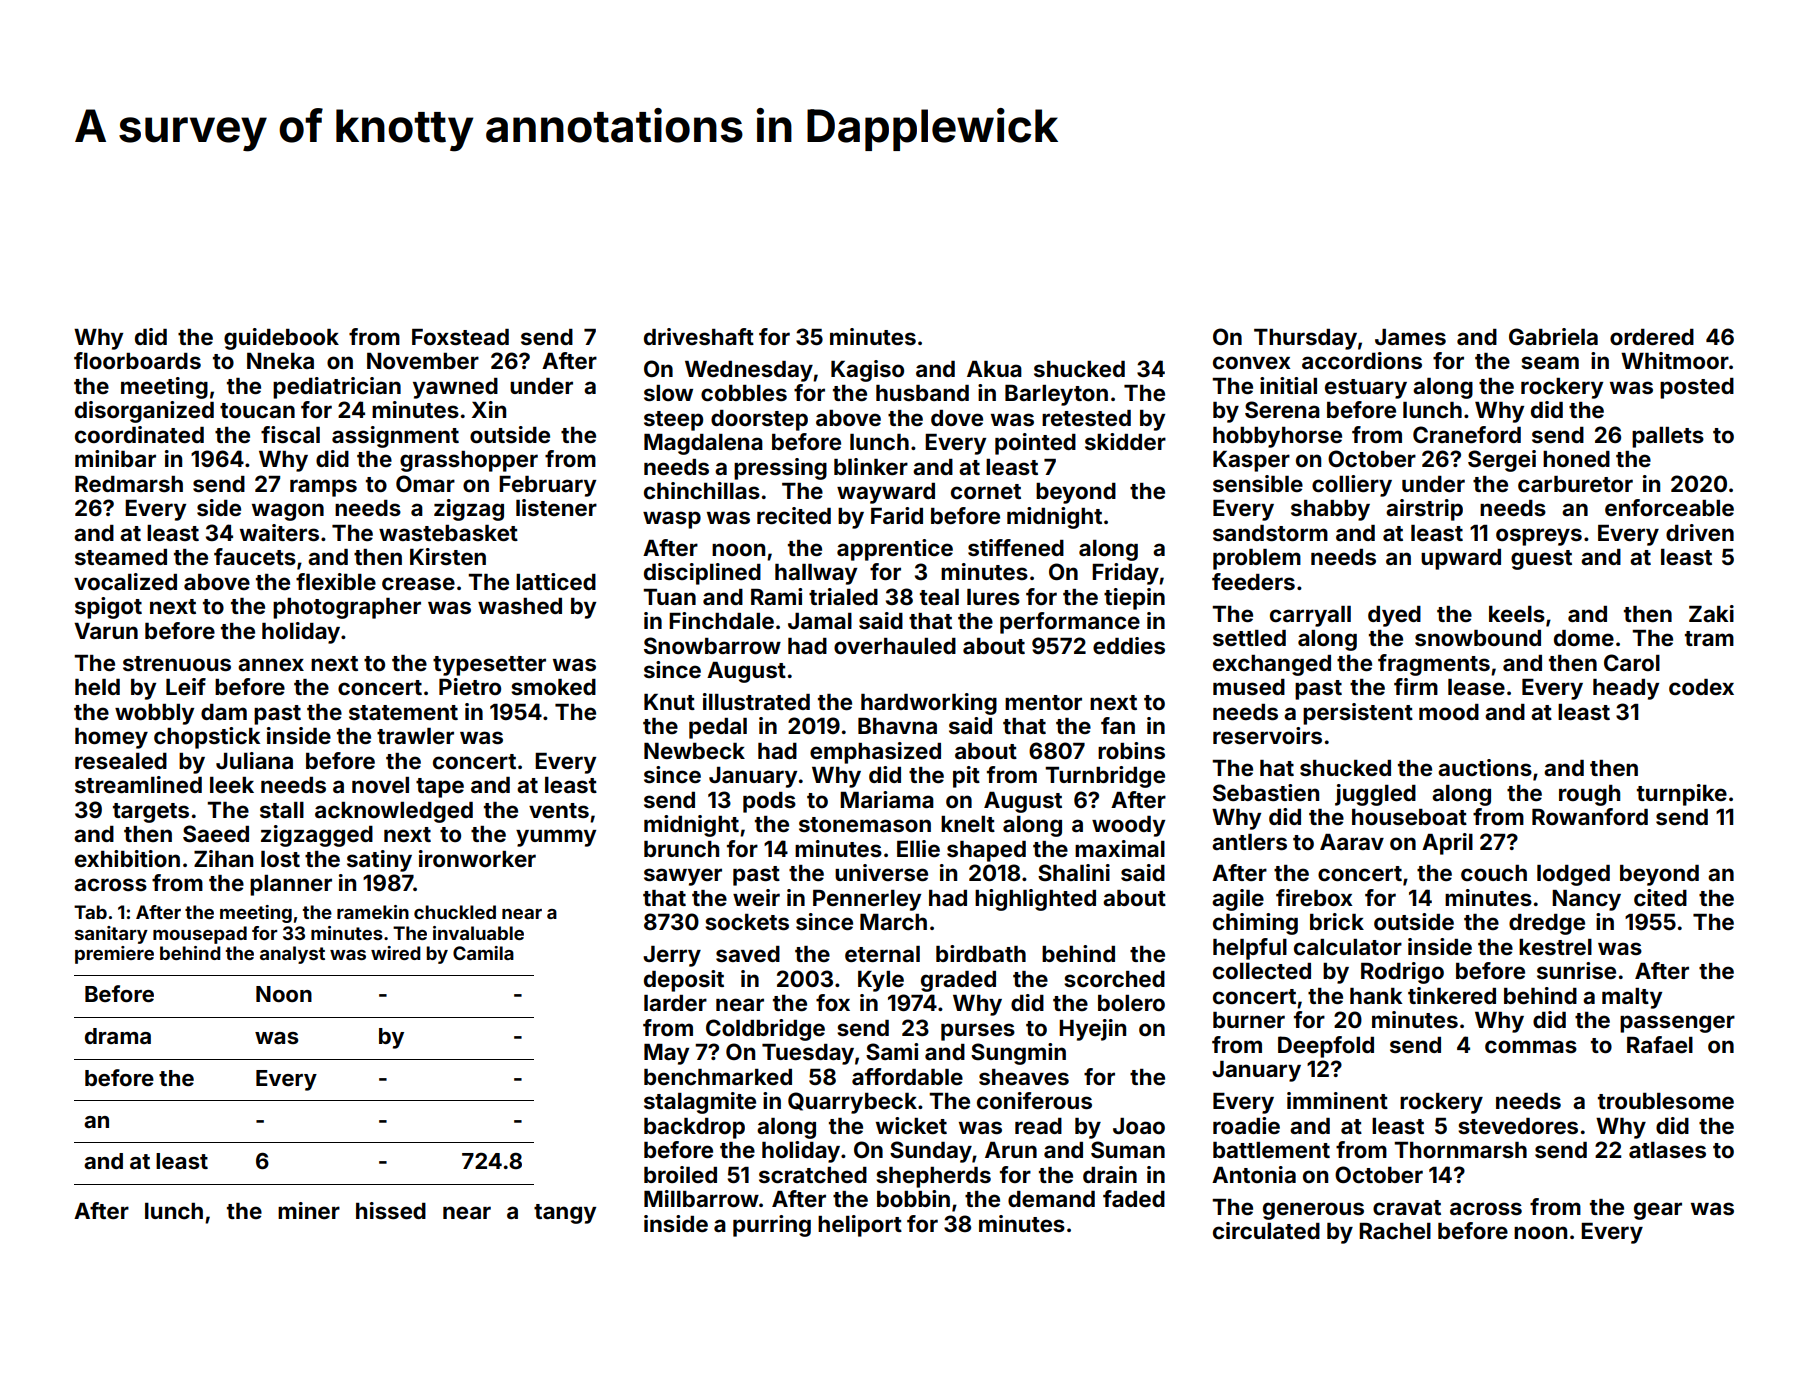 Image resolution: width=1809 pixels, height=1398 pixels. Describe the element at coordinates (423, 361) in the screenshot. I see `November` at that location.
